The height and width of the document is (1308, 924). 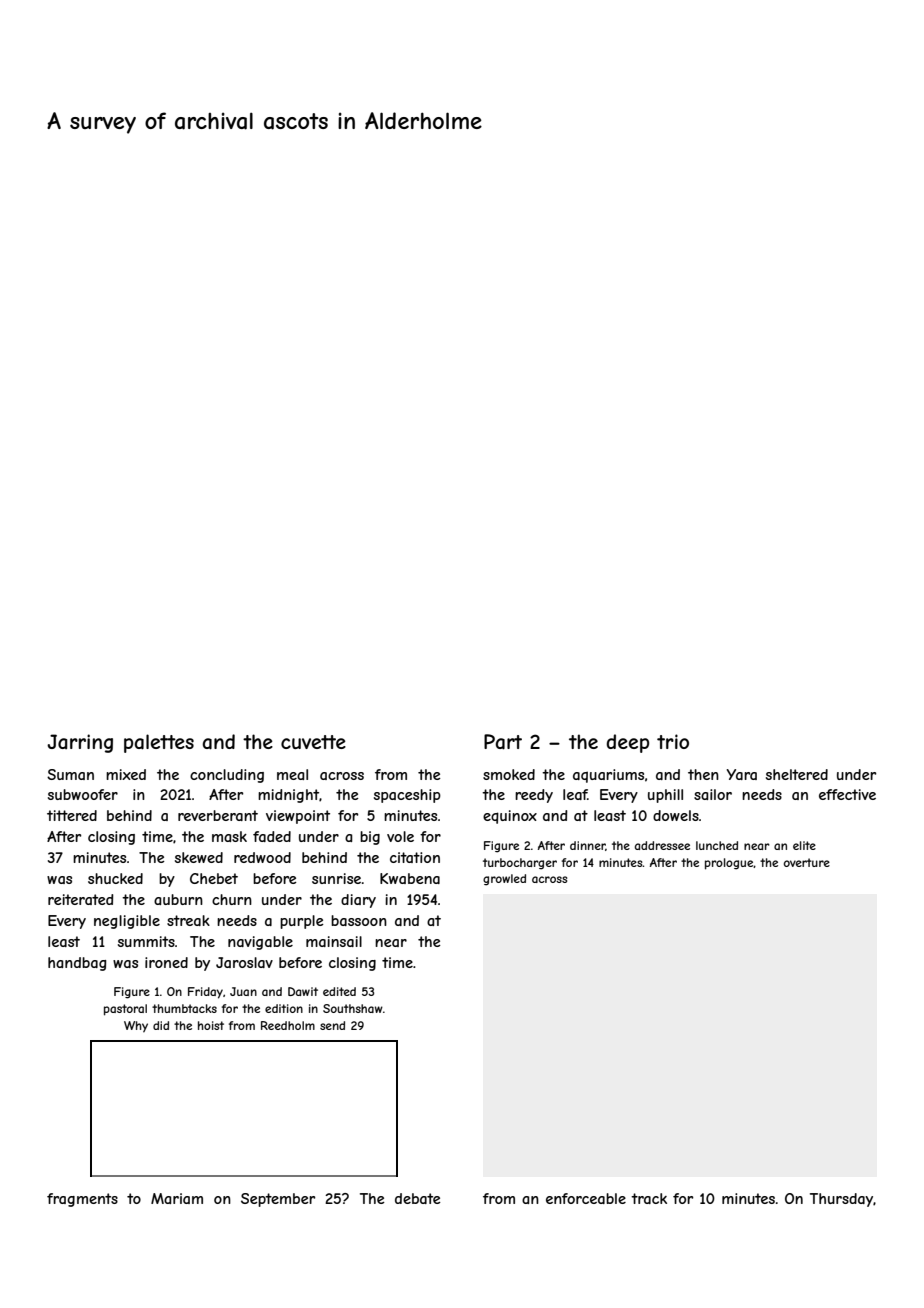 What do you see at coordinates (586, 1198) in the document?
I see `enforceable` at bounding box center [586, 1198].
